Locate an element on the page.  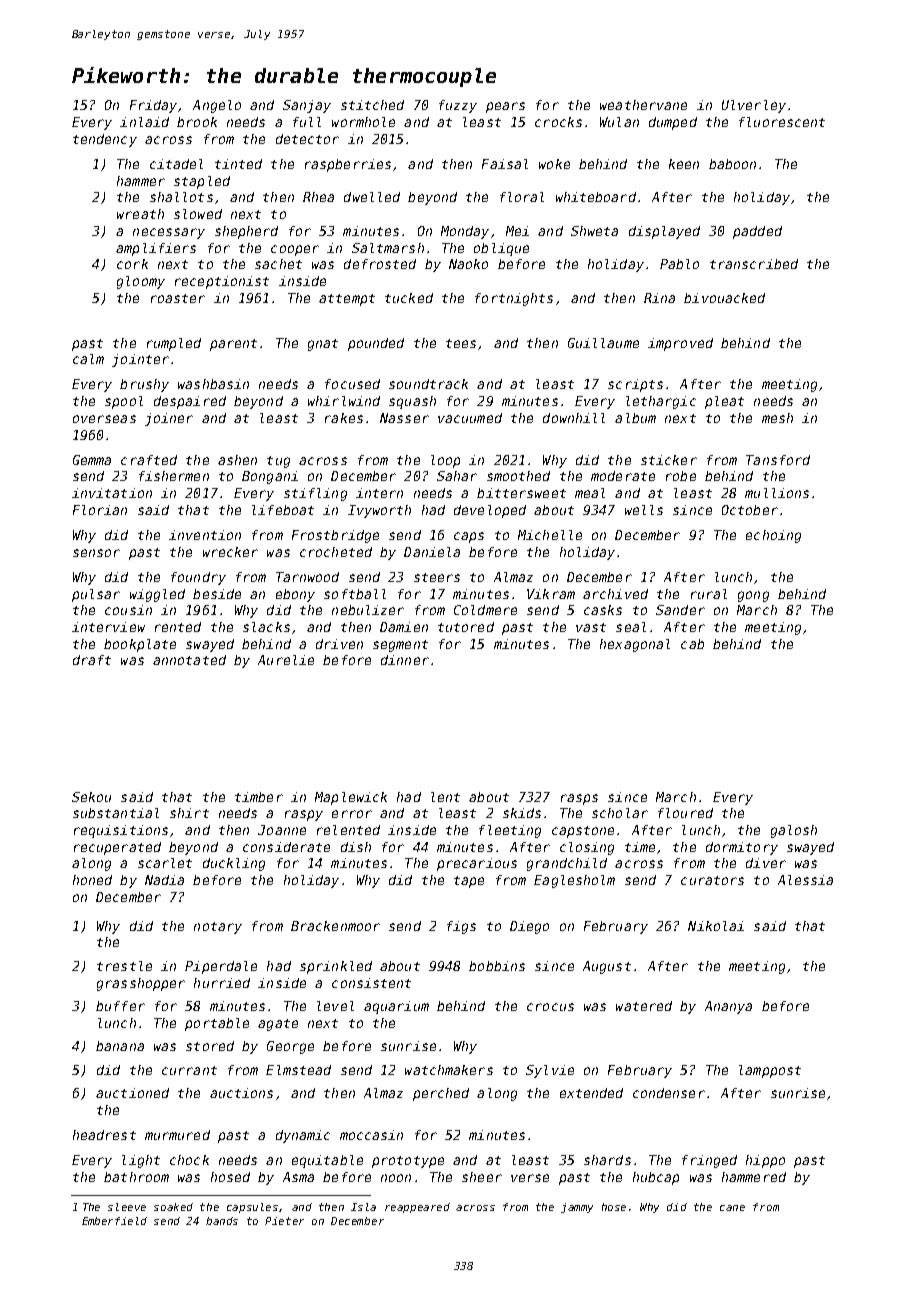
bivouacked is located at coordinates (724, 298).
